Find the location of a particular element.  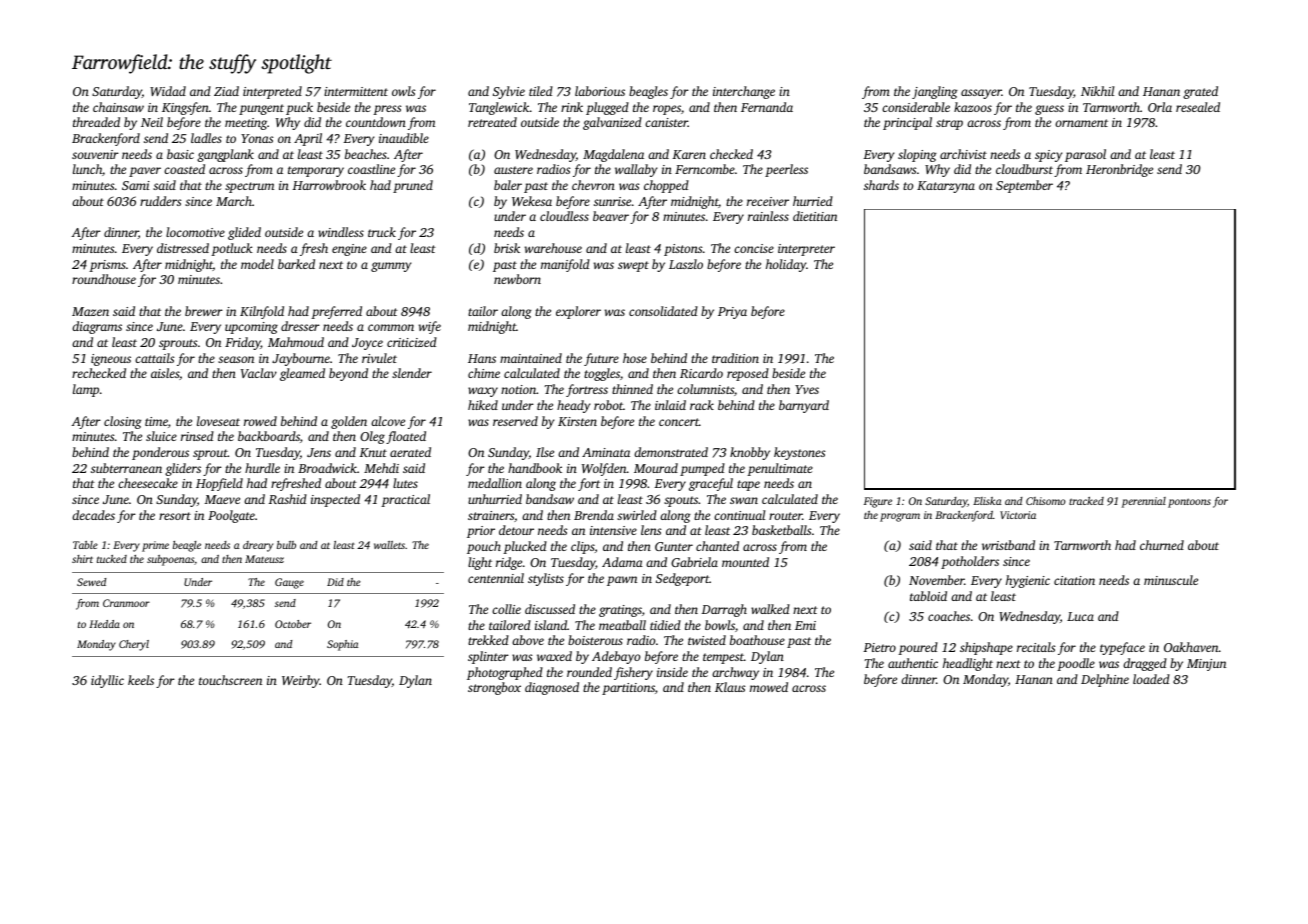

glided is located at coordinates (244, 233).
